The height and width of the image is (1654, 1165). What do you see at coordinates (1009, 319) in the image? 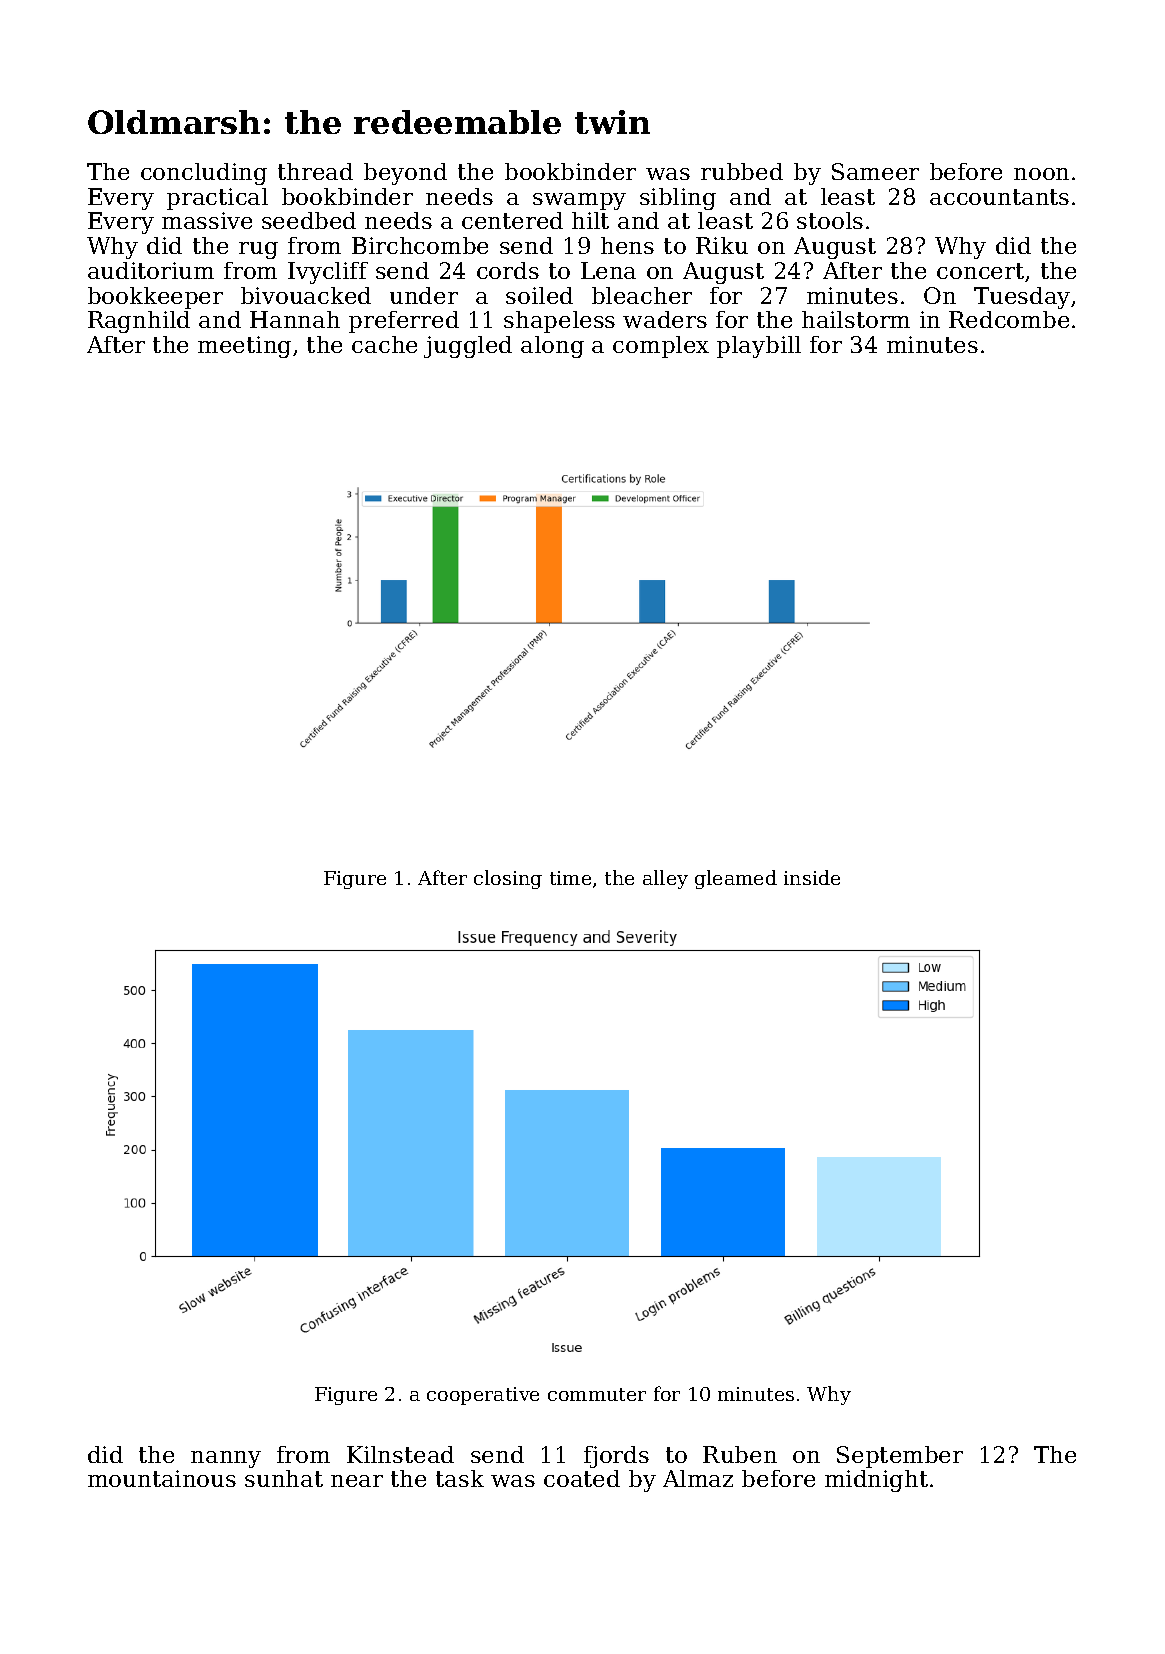
I see `Redcombe` at bounding box center [1009, 319].
